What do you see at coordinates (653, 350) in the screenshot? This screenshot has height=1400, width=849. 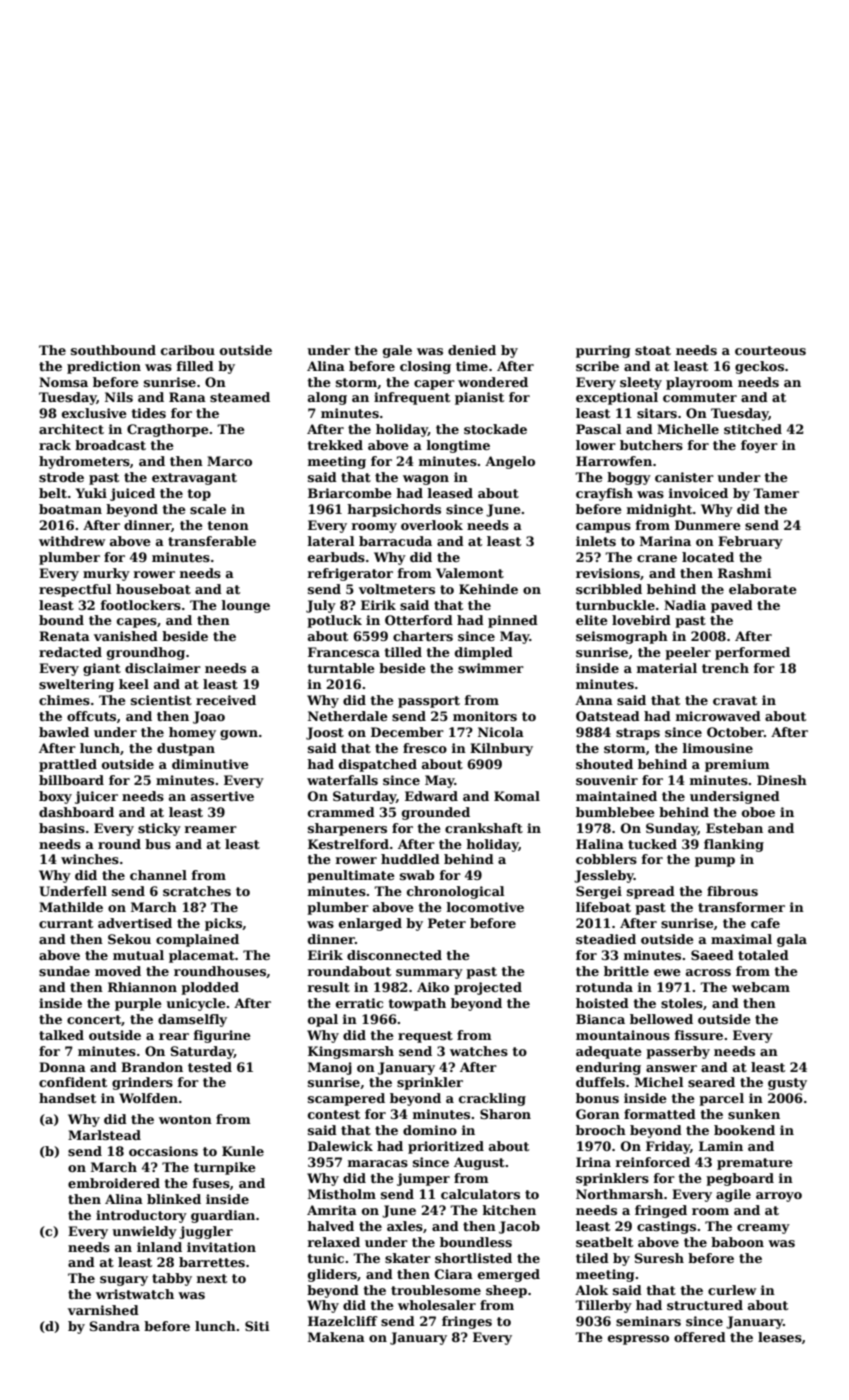 I see `stoat` at bounding box center [653, 350].
